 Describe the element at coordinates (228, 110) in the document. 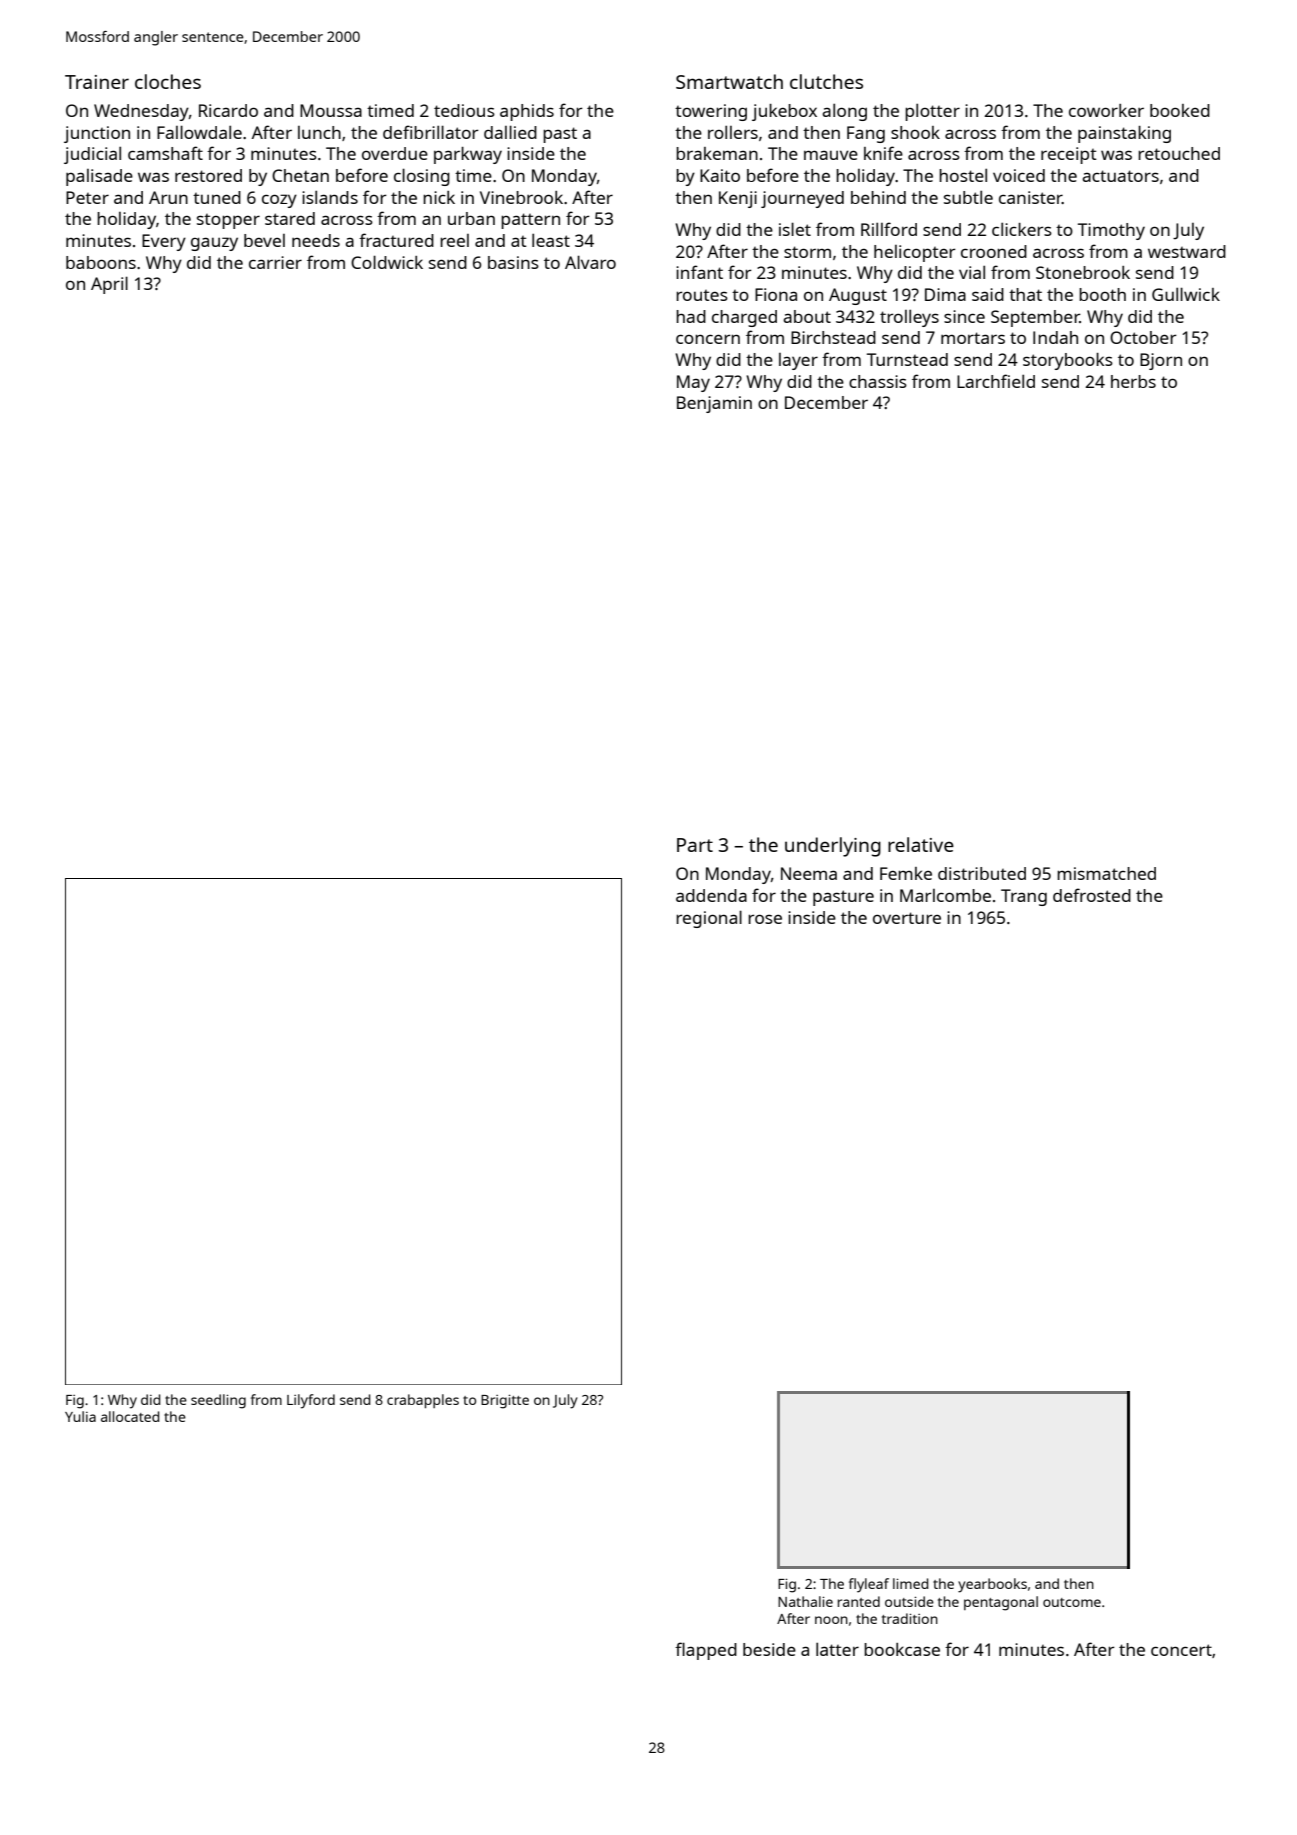

I see `Ricardo` at that location.
